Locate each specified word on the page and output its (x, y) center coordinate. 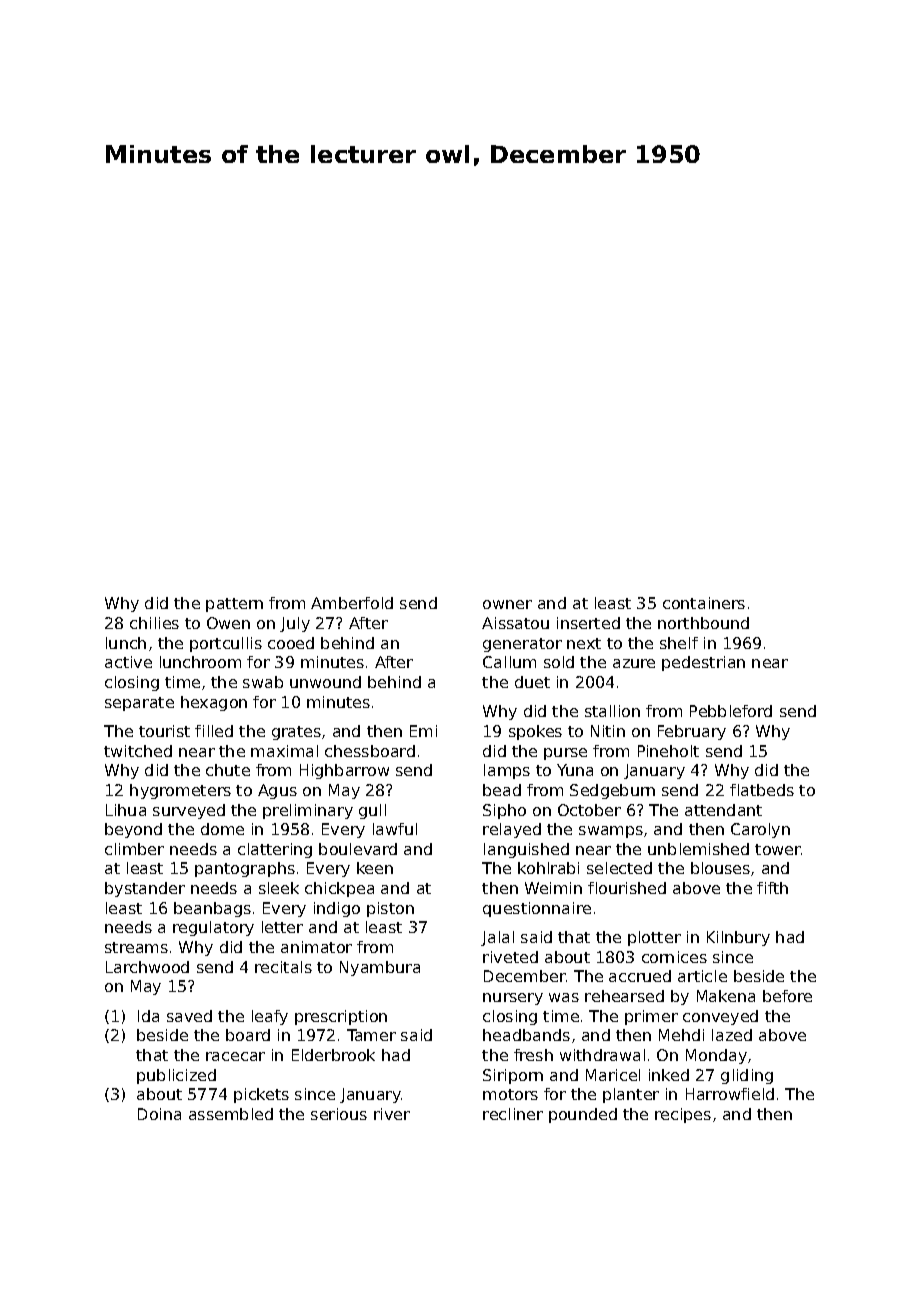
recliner (513, 1114)
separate (139, 704)
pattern (234, 605)
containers (704, 603)
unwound (325, 682)
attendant (723, 810)
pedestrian (703, 663)
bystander (145, 889)
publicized (176, 1076)
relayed (512, 830)
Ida (148, 1016)
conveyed (720, 1017)
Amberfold (352, 603)
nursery (513, 999)
